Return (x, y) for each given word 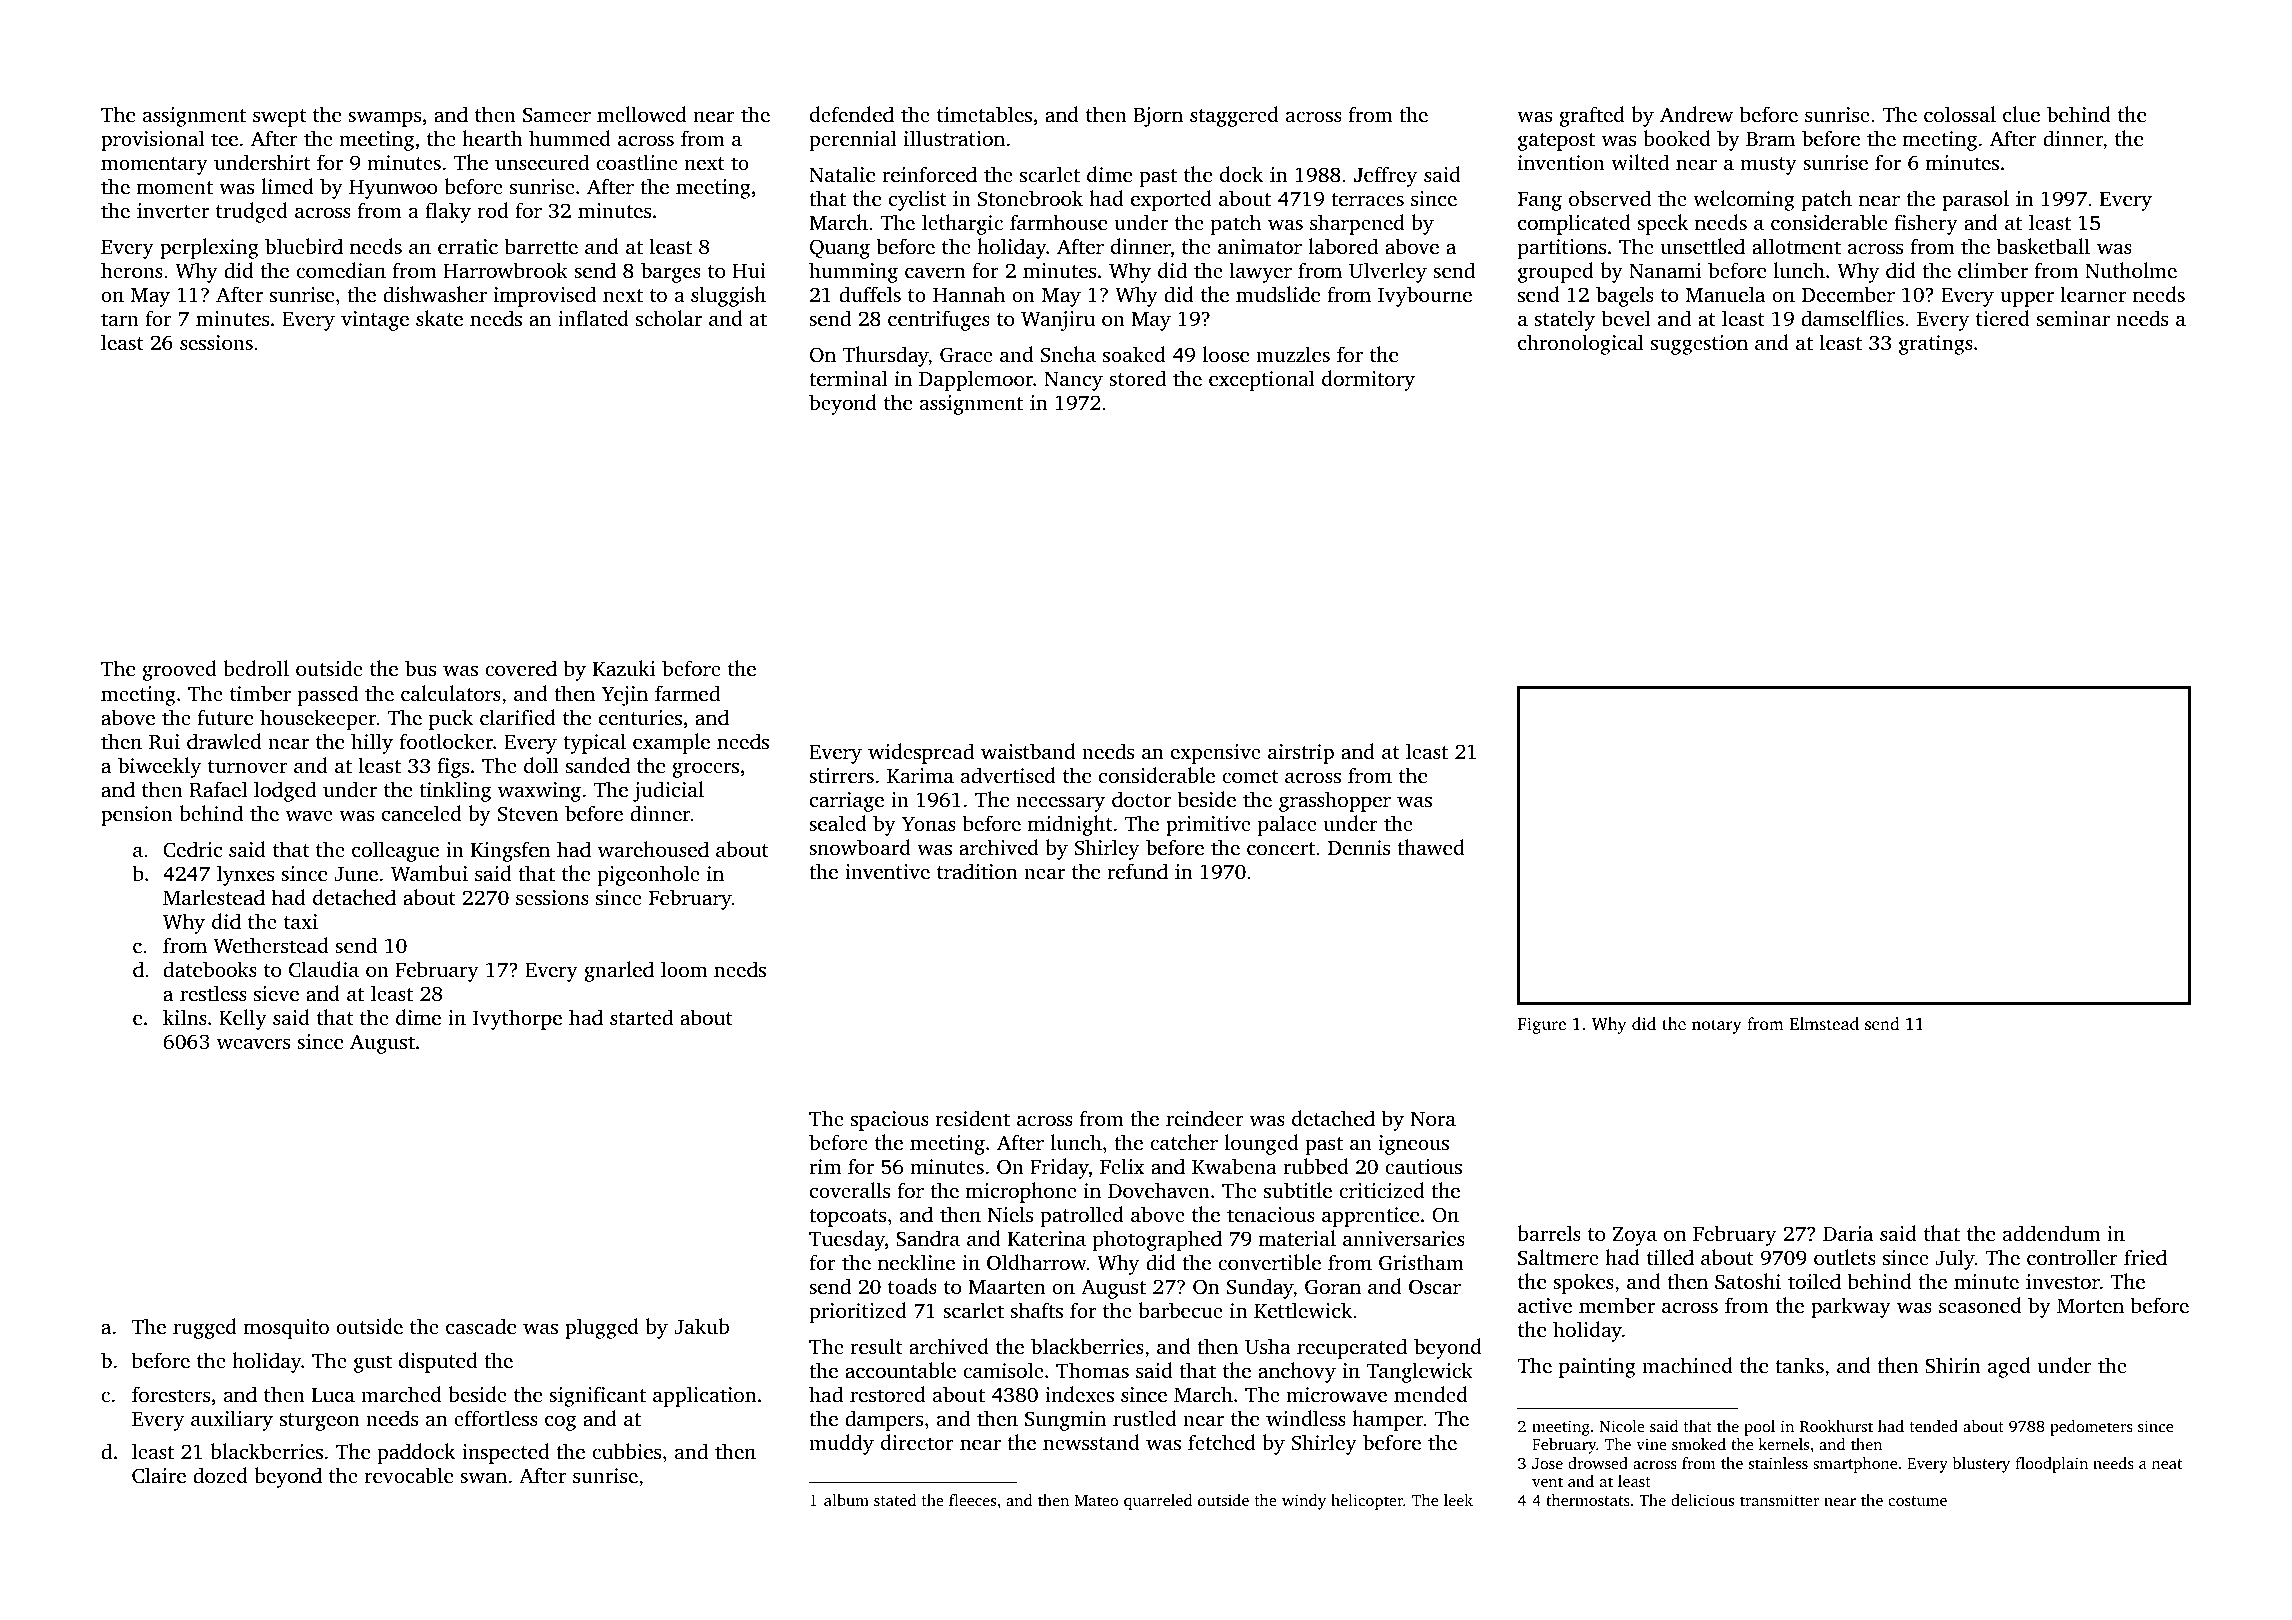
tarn (120, 319)
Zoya (1635, 1236)
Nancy (1073, 381)
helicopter (1367, 1502)
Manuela (1725, 294)
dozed (220, 1475)
